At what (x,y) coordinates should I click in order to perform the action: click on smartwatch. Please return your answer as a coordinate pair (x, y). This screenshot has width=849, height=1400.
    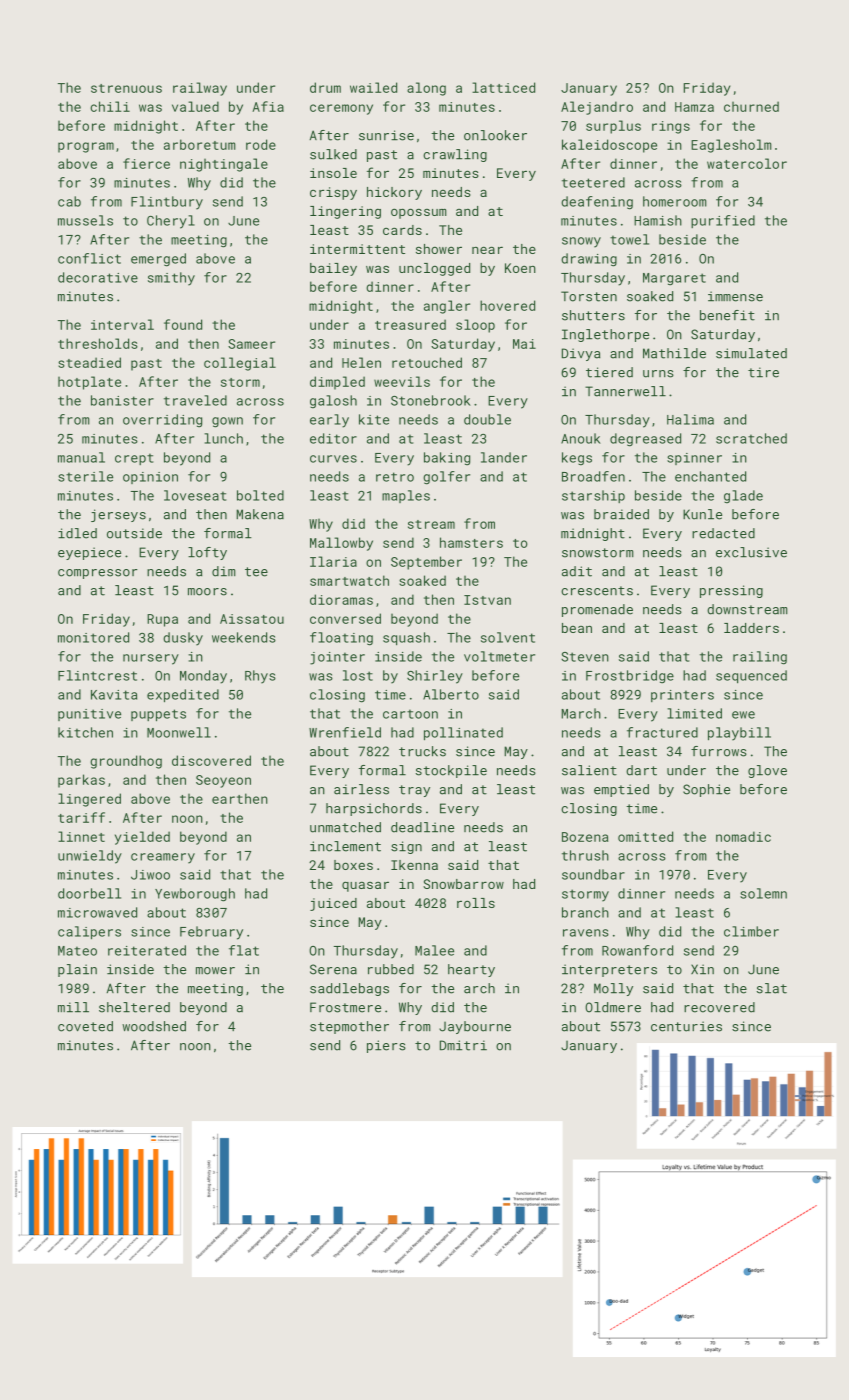
    Looking at the image, I should click on (349, 580).
